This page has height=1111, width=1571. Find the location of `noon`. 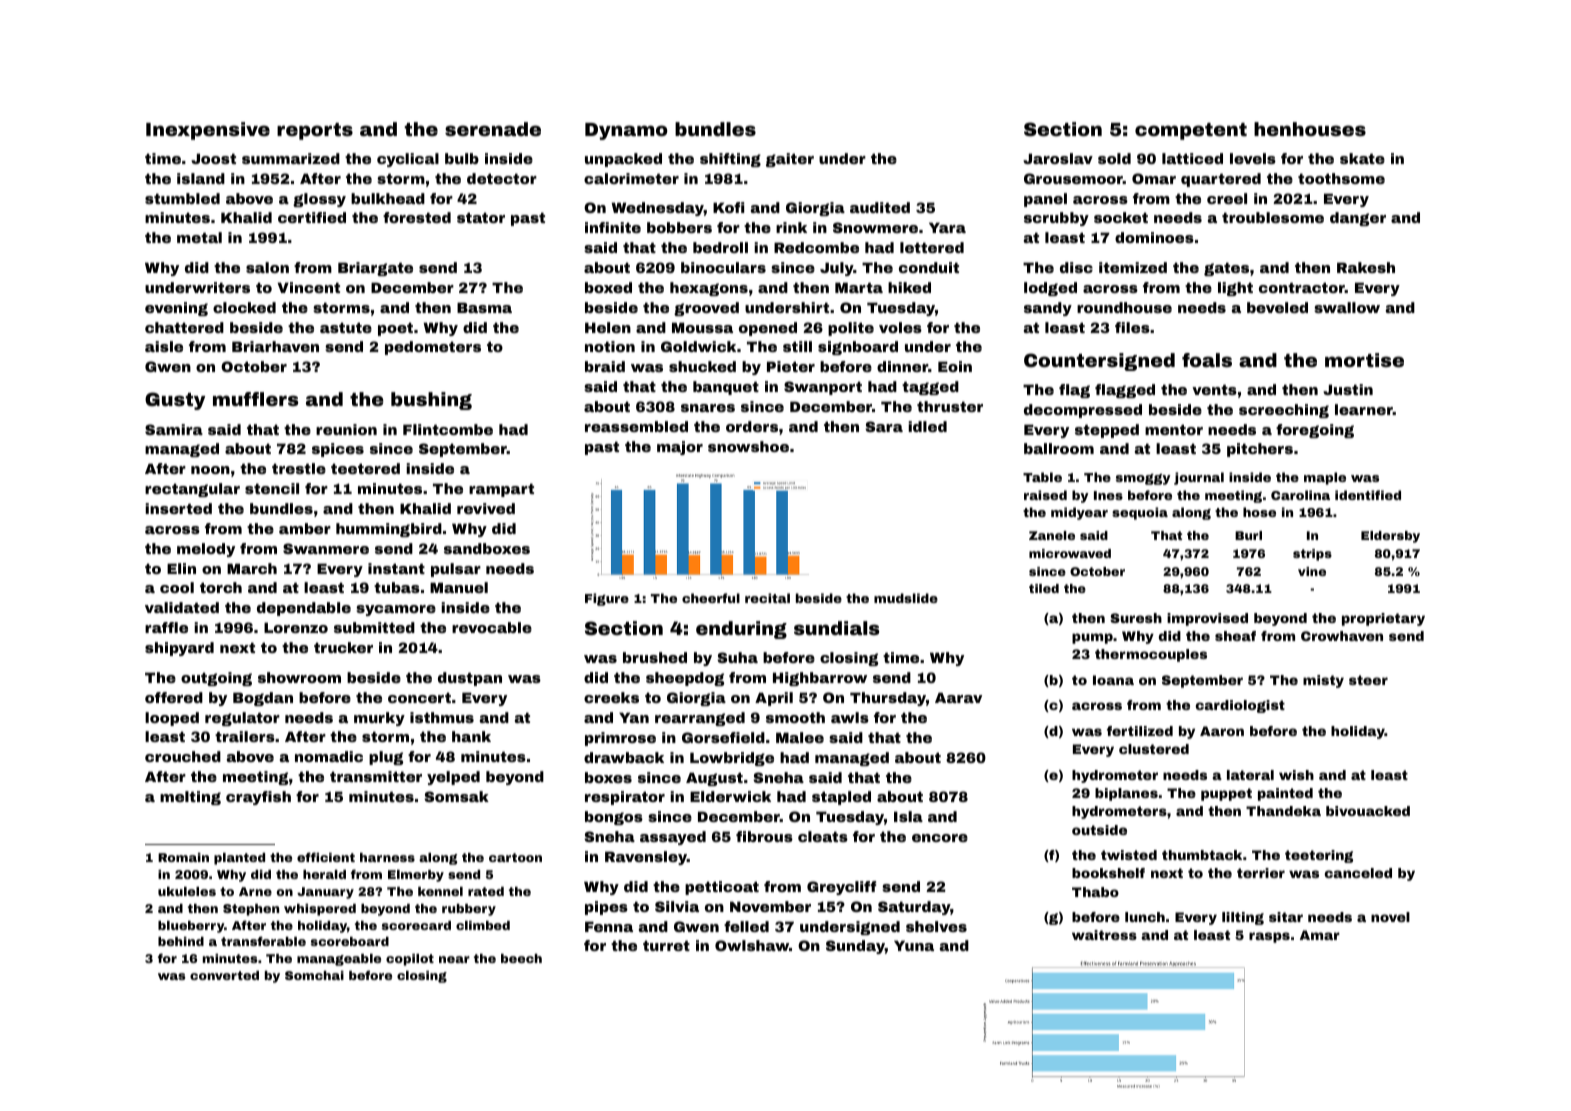

noon is located at coordinates (210, 470).
